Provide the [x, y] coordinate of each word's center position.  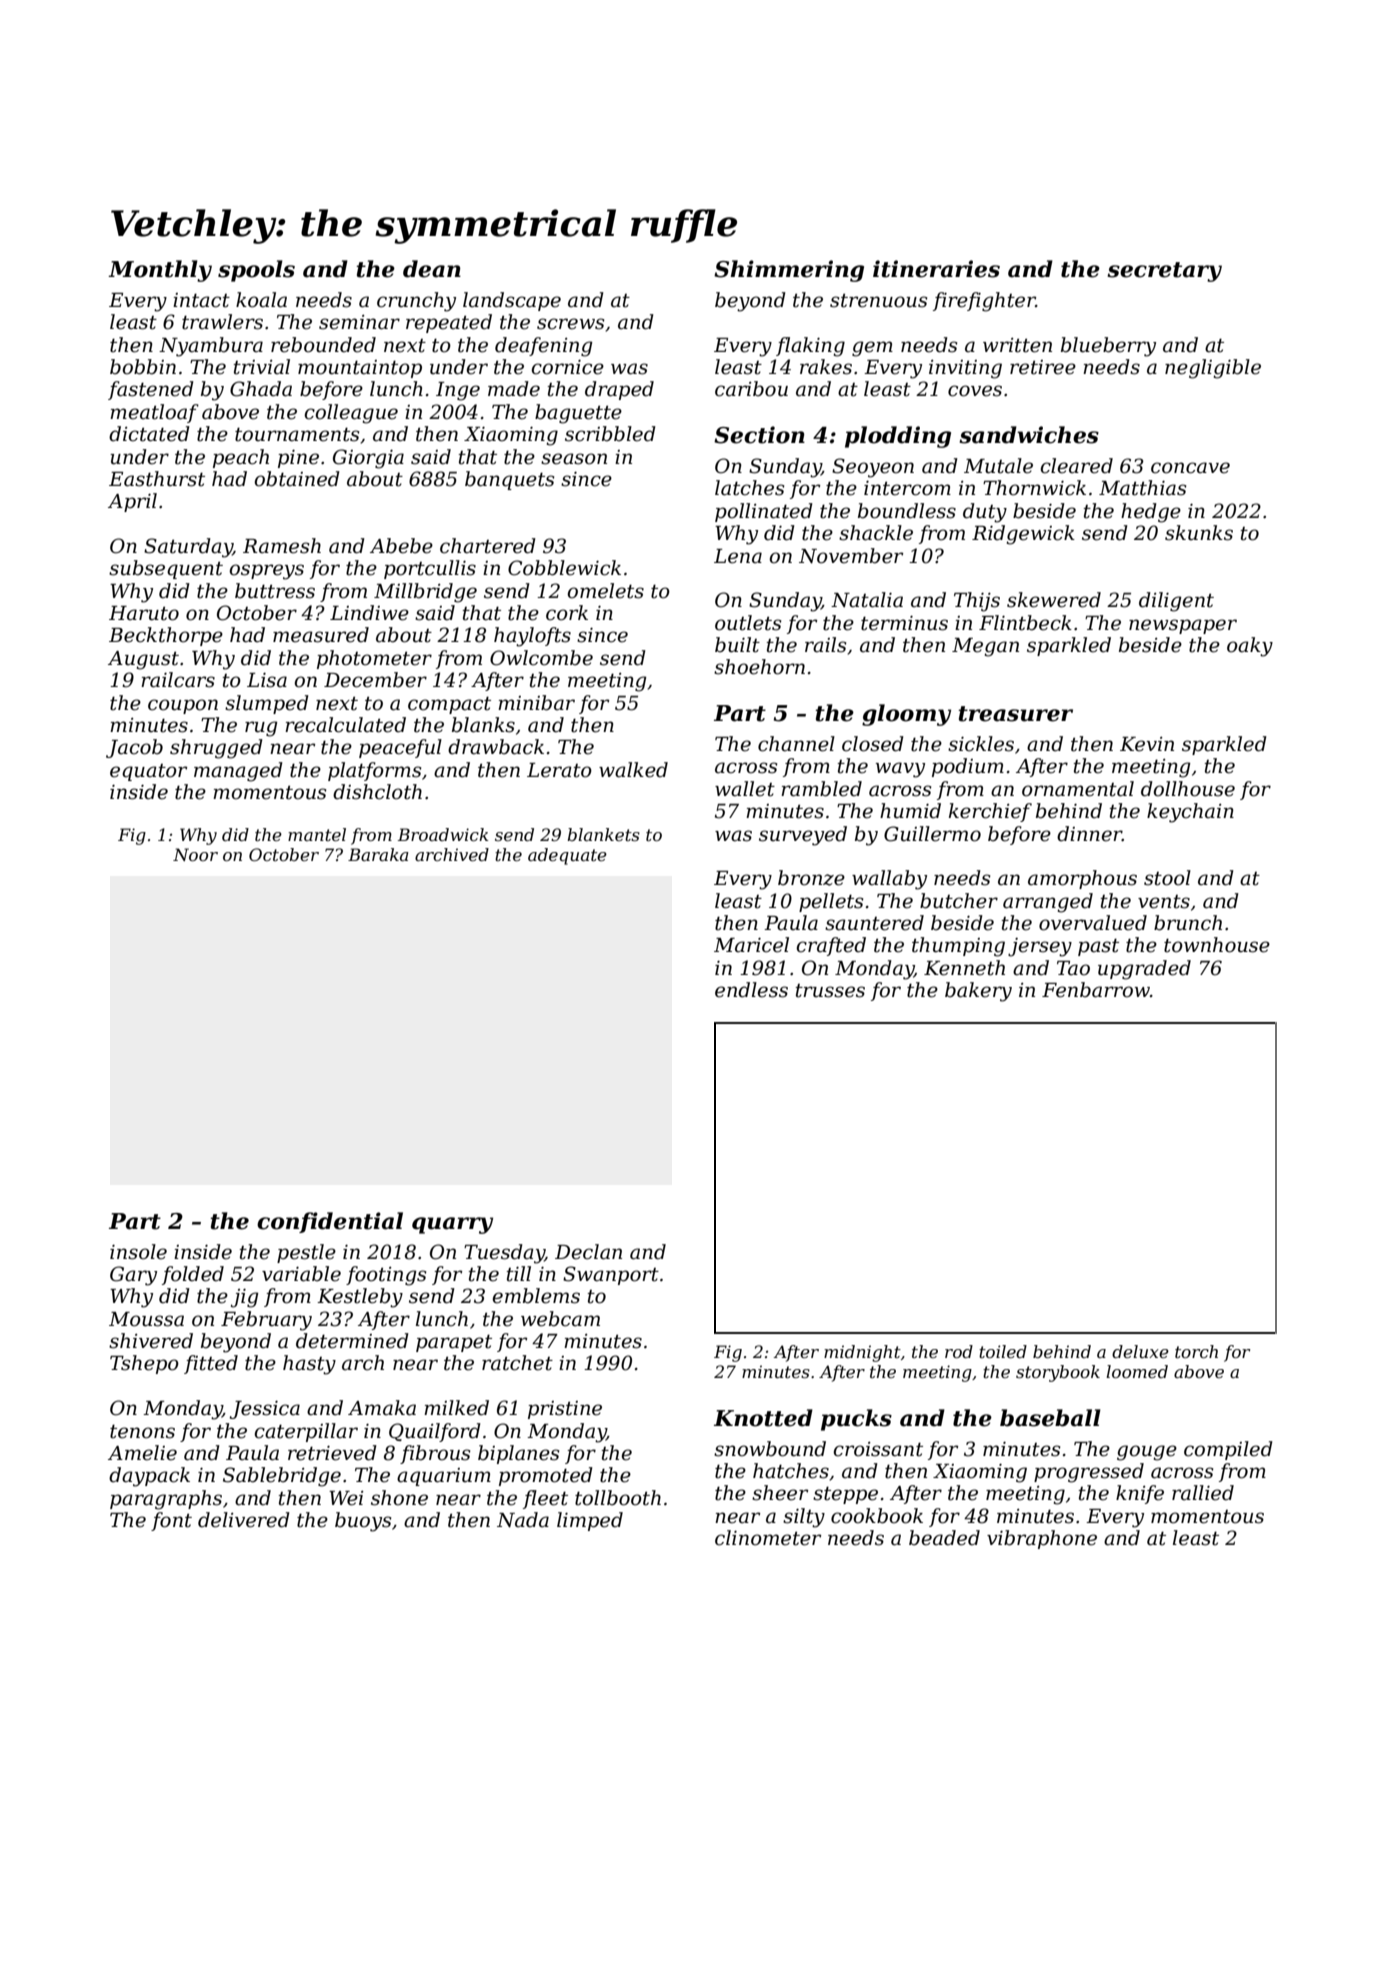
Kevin [1147, 744]
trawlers [222, 322]
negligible [1213, 369]
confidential [330, 1222]
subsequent [166, 569]
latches [749, 488]
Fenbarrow [1096, 990]
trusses [830, 991]
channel [796, 744]
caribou [751, 389]
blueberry [1108, 347]
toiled [1003, 1351]
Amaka [382, 1408]
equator [148, 772]
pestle [306, 1253]
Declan [588, 1252]
